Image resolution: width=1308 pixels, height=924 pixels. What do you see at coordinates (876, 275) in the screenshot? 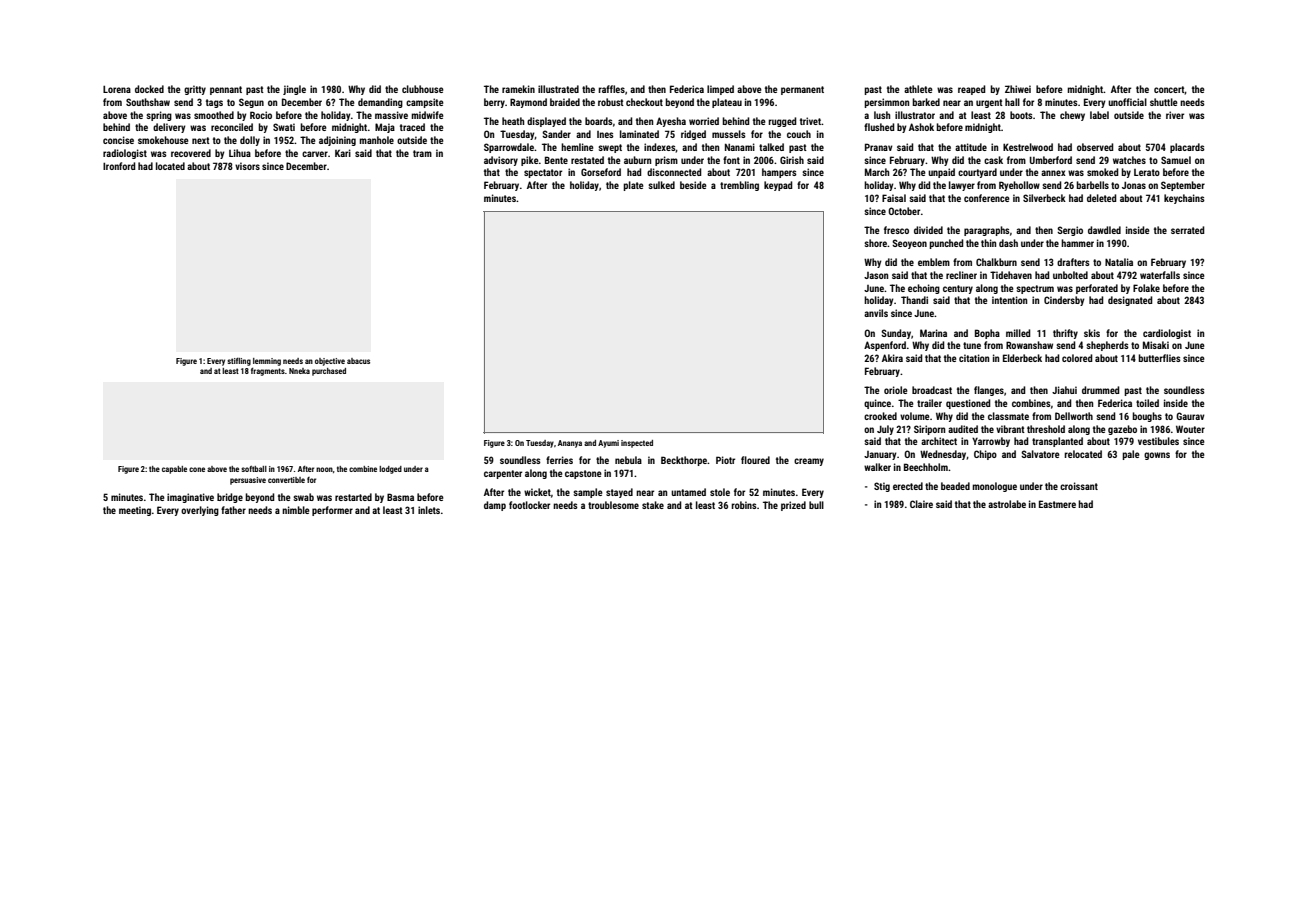
I see `Jason` at bounding box center [876, 275].
